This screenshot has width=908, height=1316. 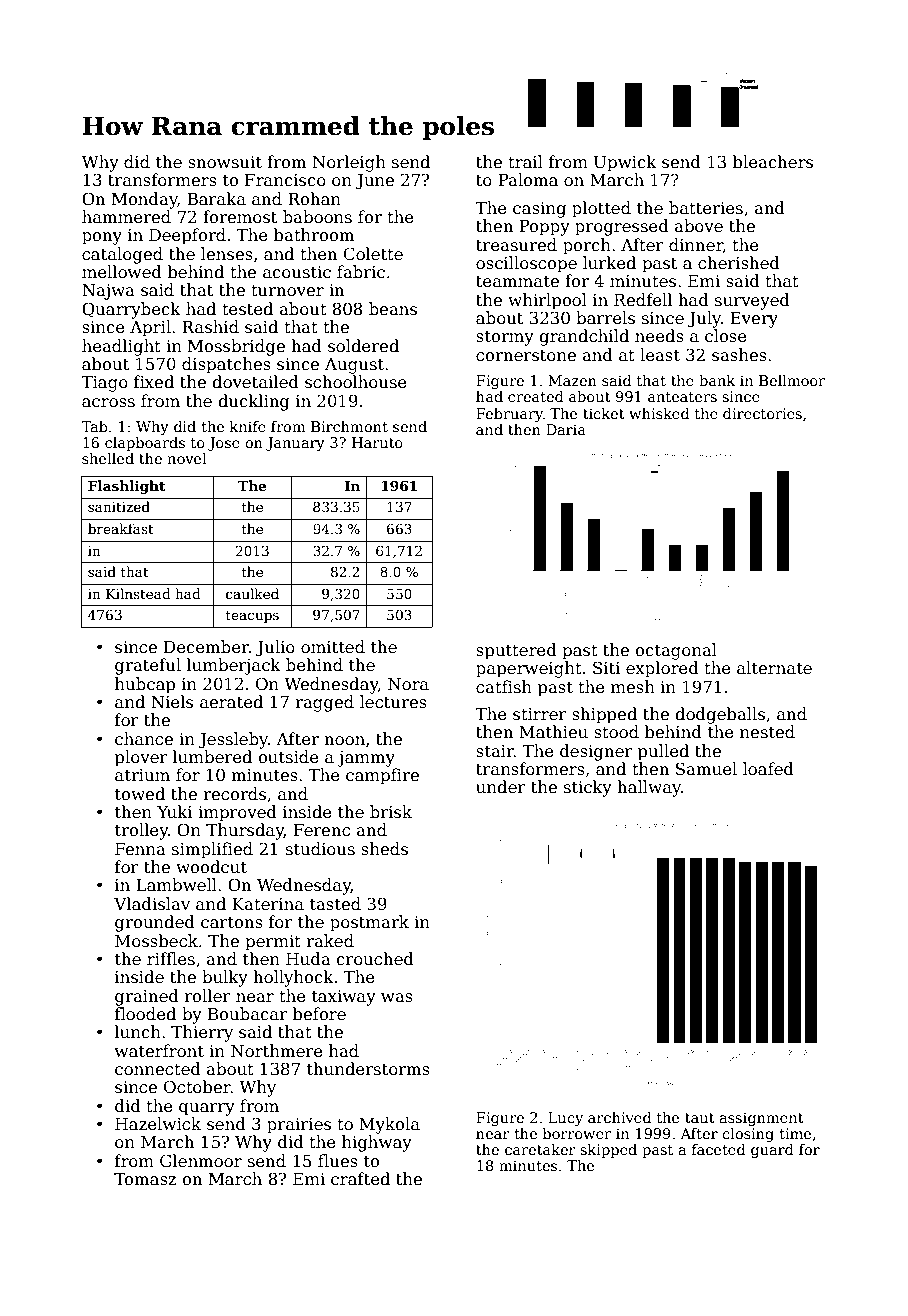 I want to click on stair, so click(x=495, y=751).
